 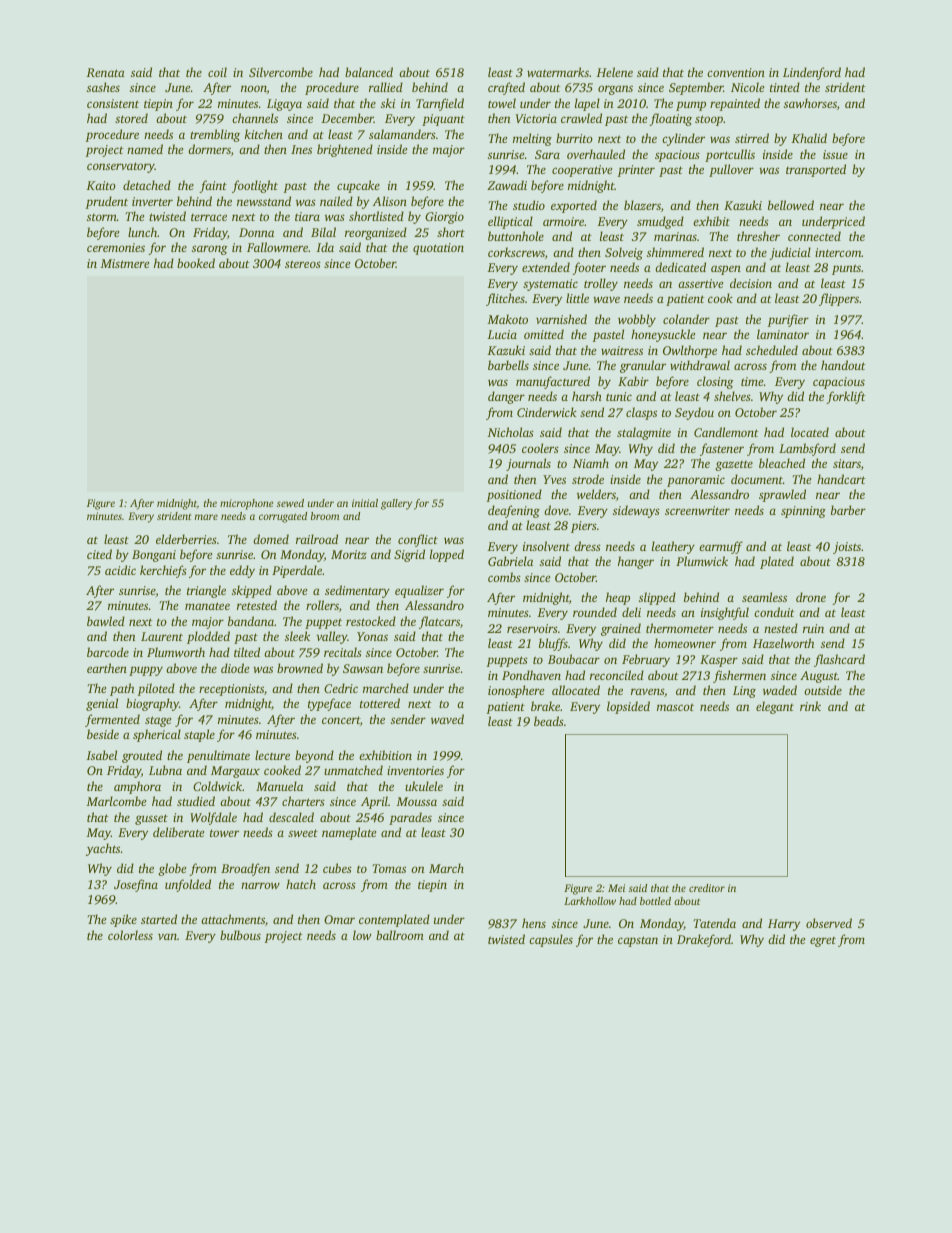 I want to click on flitches, so click(x=505, y=299).
